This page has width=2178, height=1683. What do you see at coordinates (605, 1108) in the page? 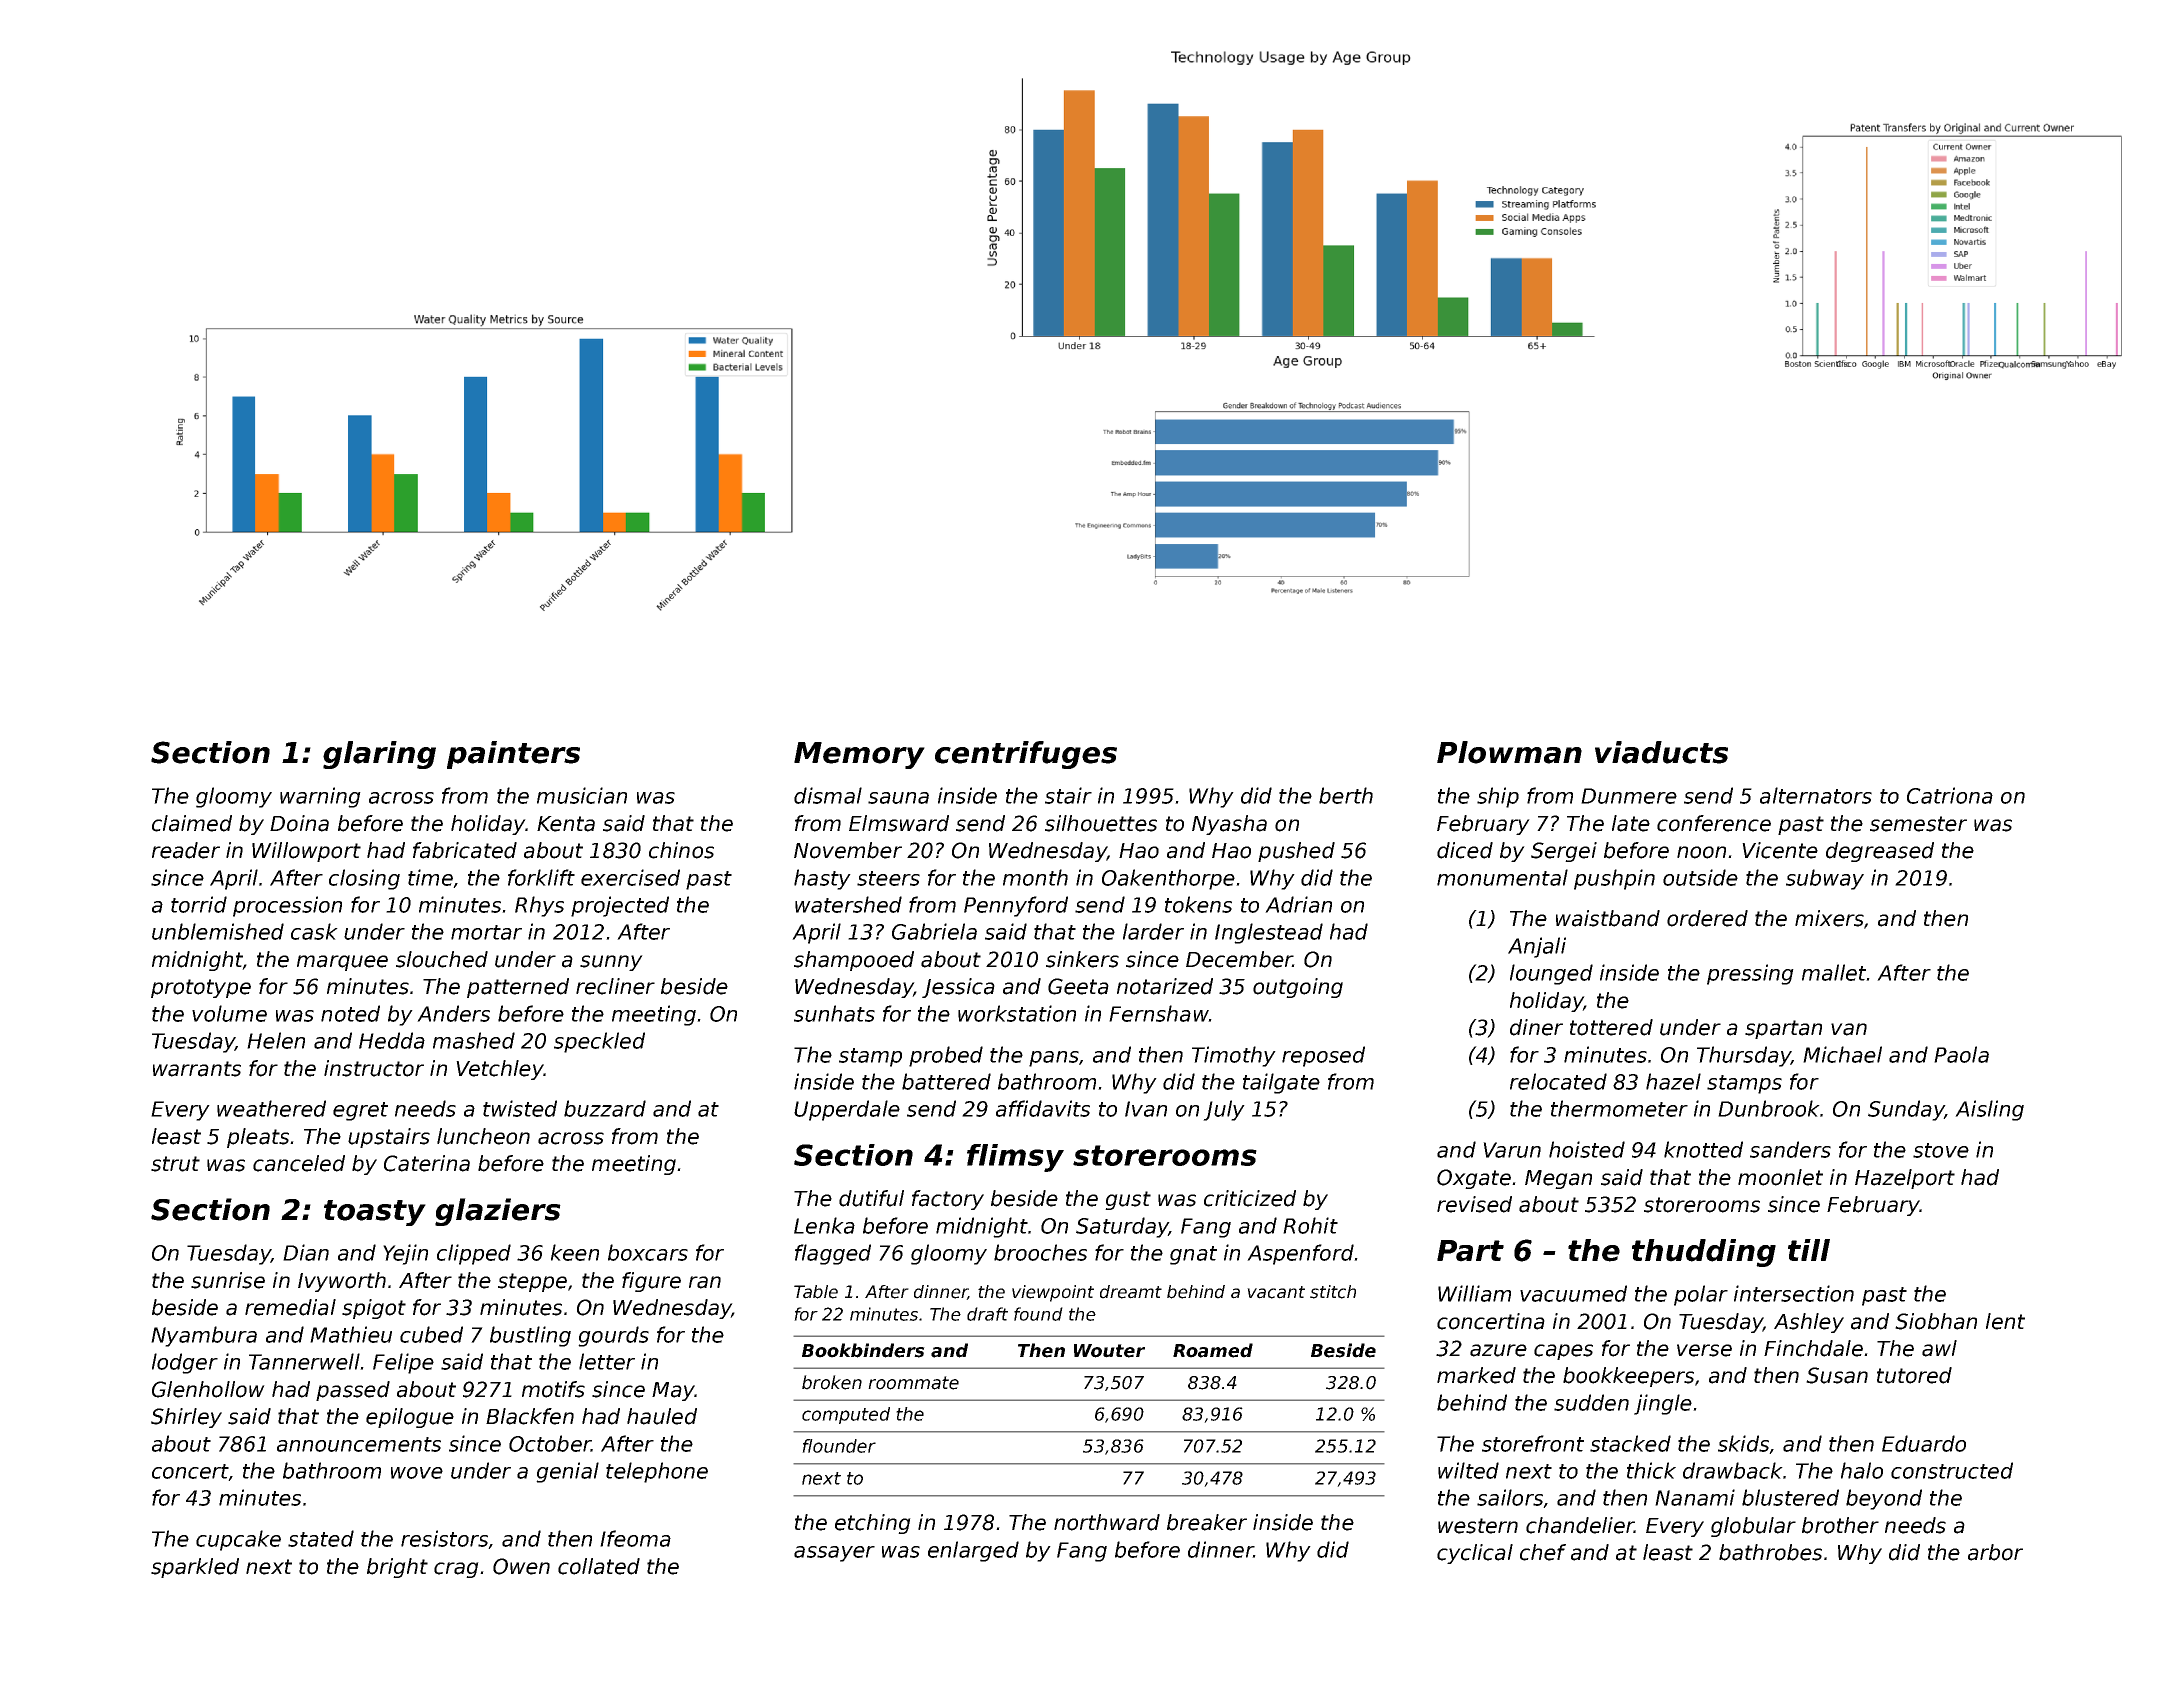
I see `buzzard` at bounding box center [605, 1108].
